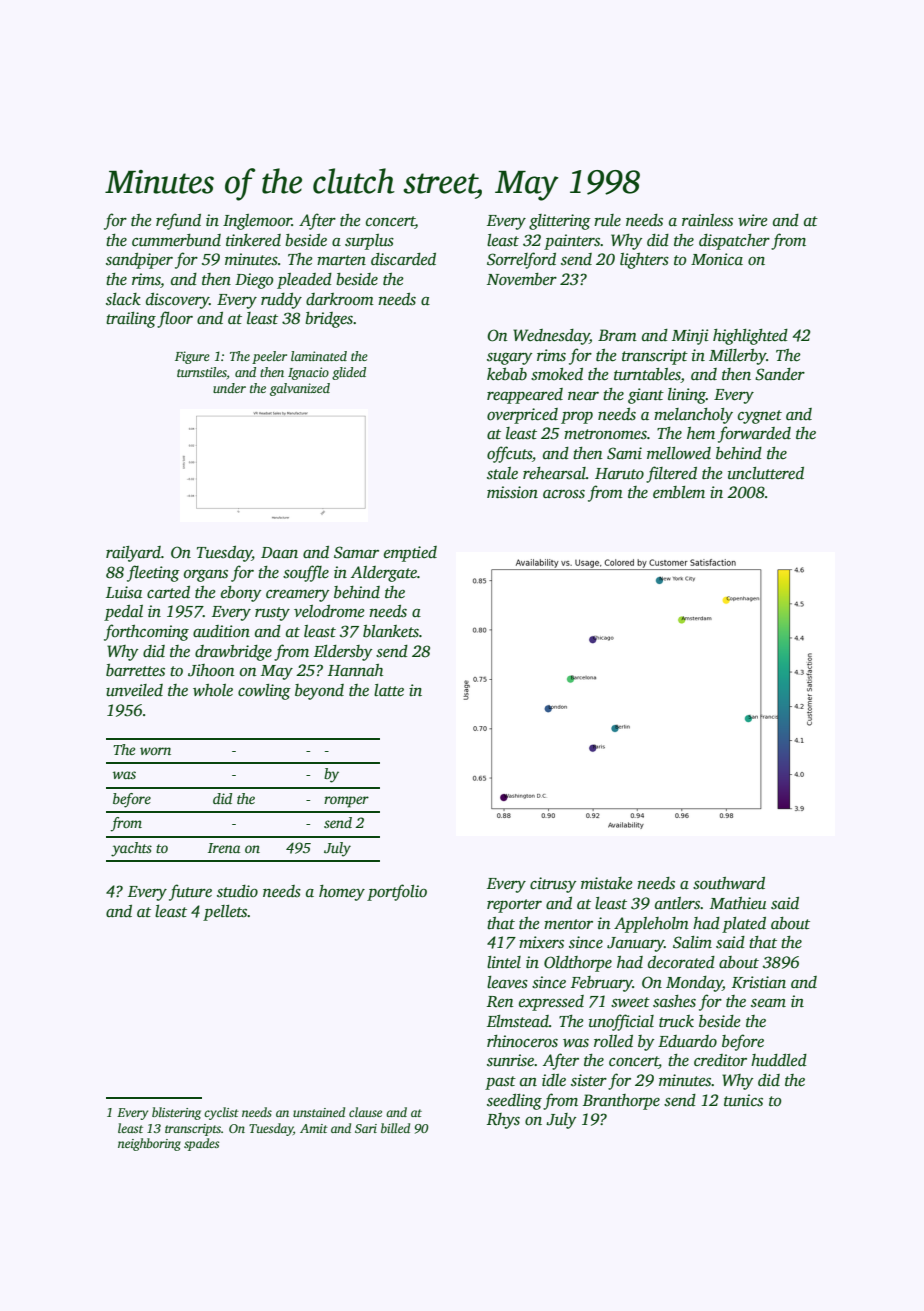 This screenshot has width=924, height=1311. I want to click on glittering, so click(560, 222).
